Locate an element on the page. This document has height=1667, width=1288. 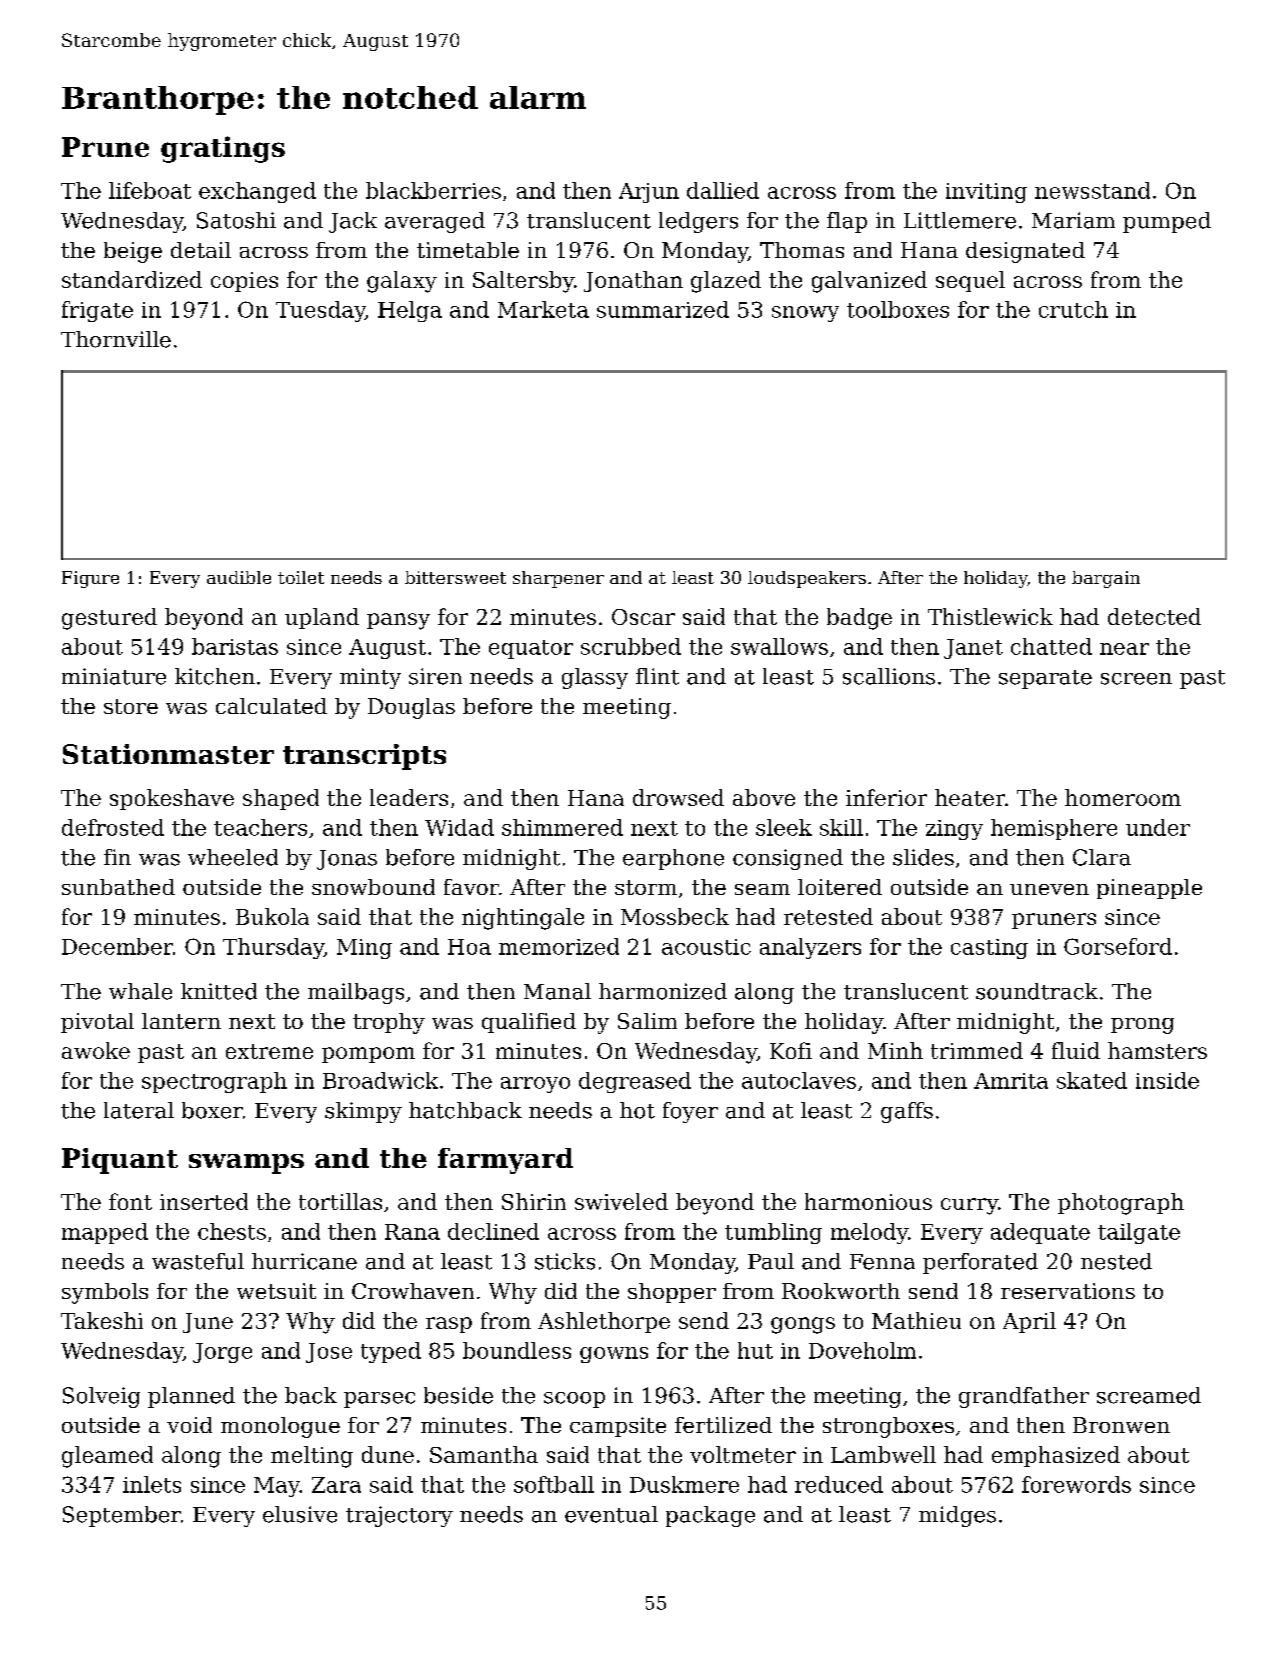
sticks is located at coordinates (565, 1261).
